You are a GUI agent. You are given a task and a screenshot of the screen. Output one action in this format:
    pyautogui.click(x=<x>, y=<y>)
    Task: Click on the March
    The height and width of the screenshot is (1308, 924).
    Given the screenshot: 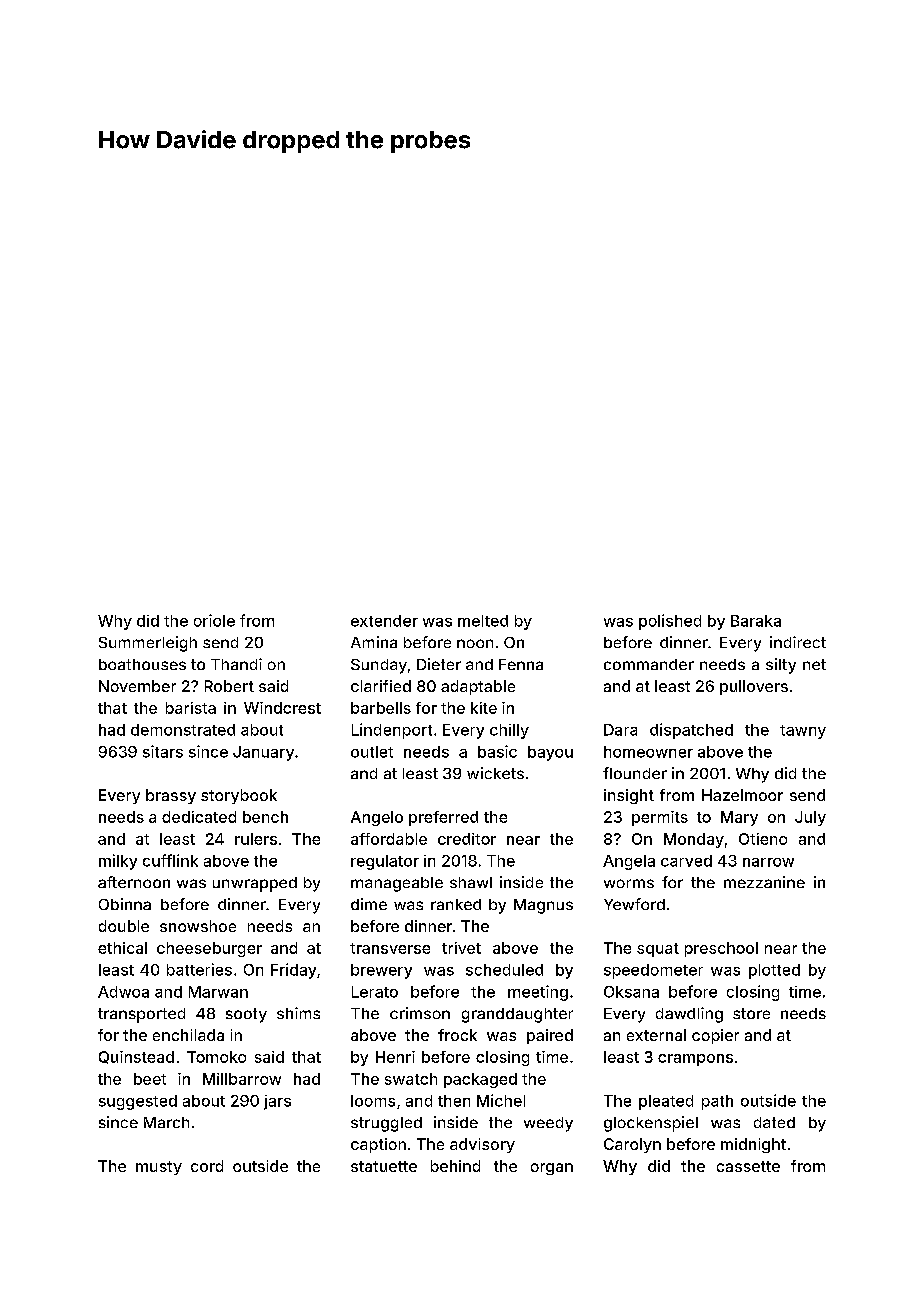 What is the action you would take?
    pyautogui.click(x=166, y=1122)
